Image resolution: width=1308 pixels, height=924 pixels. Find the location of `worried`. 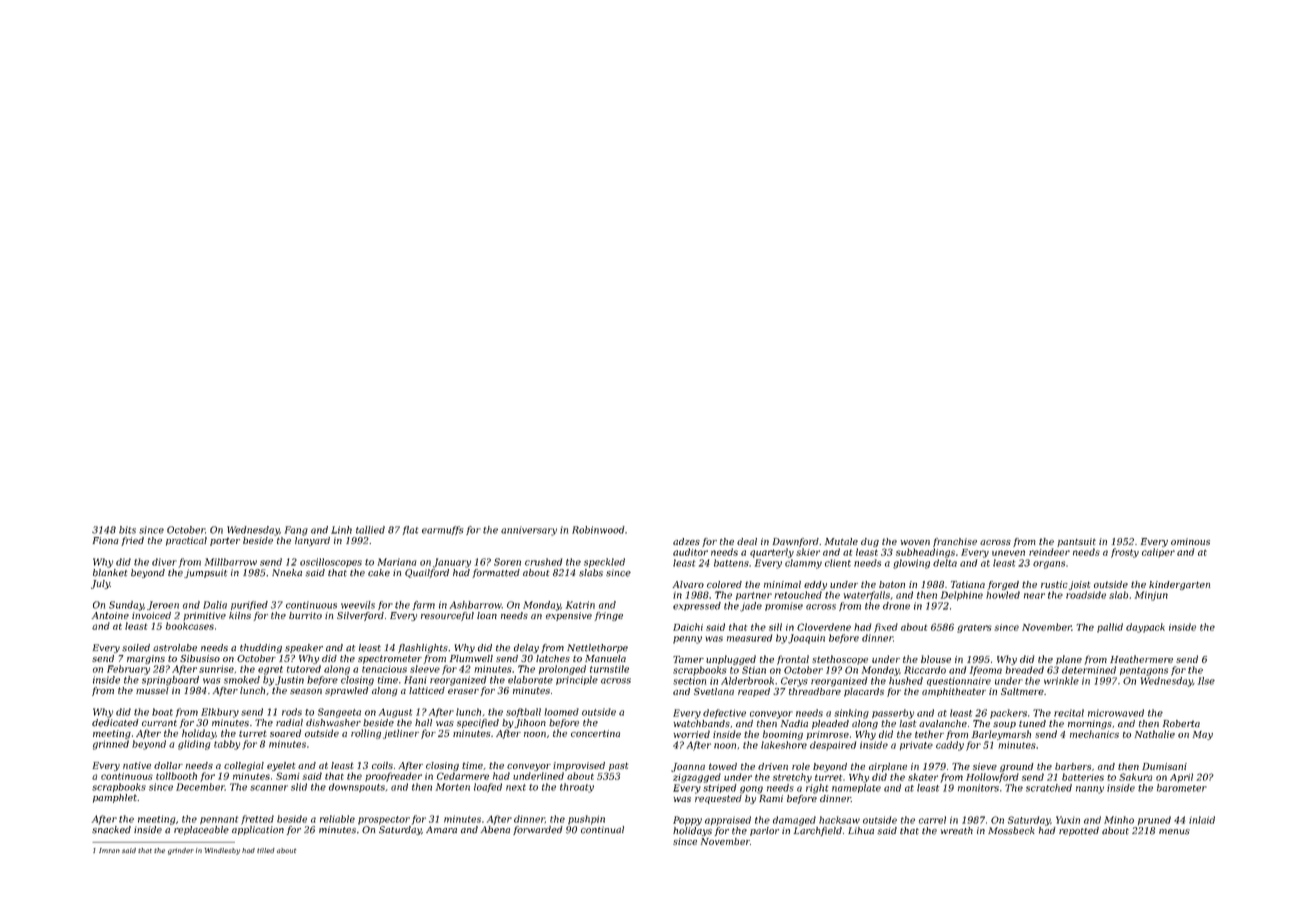

worried is located at coordinates (691, 734).
